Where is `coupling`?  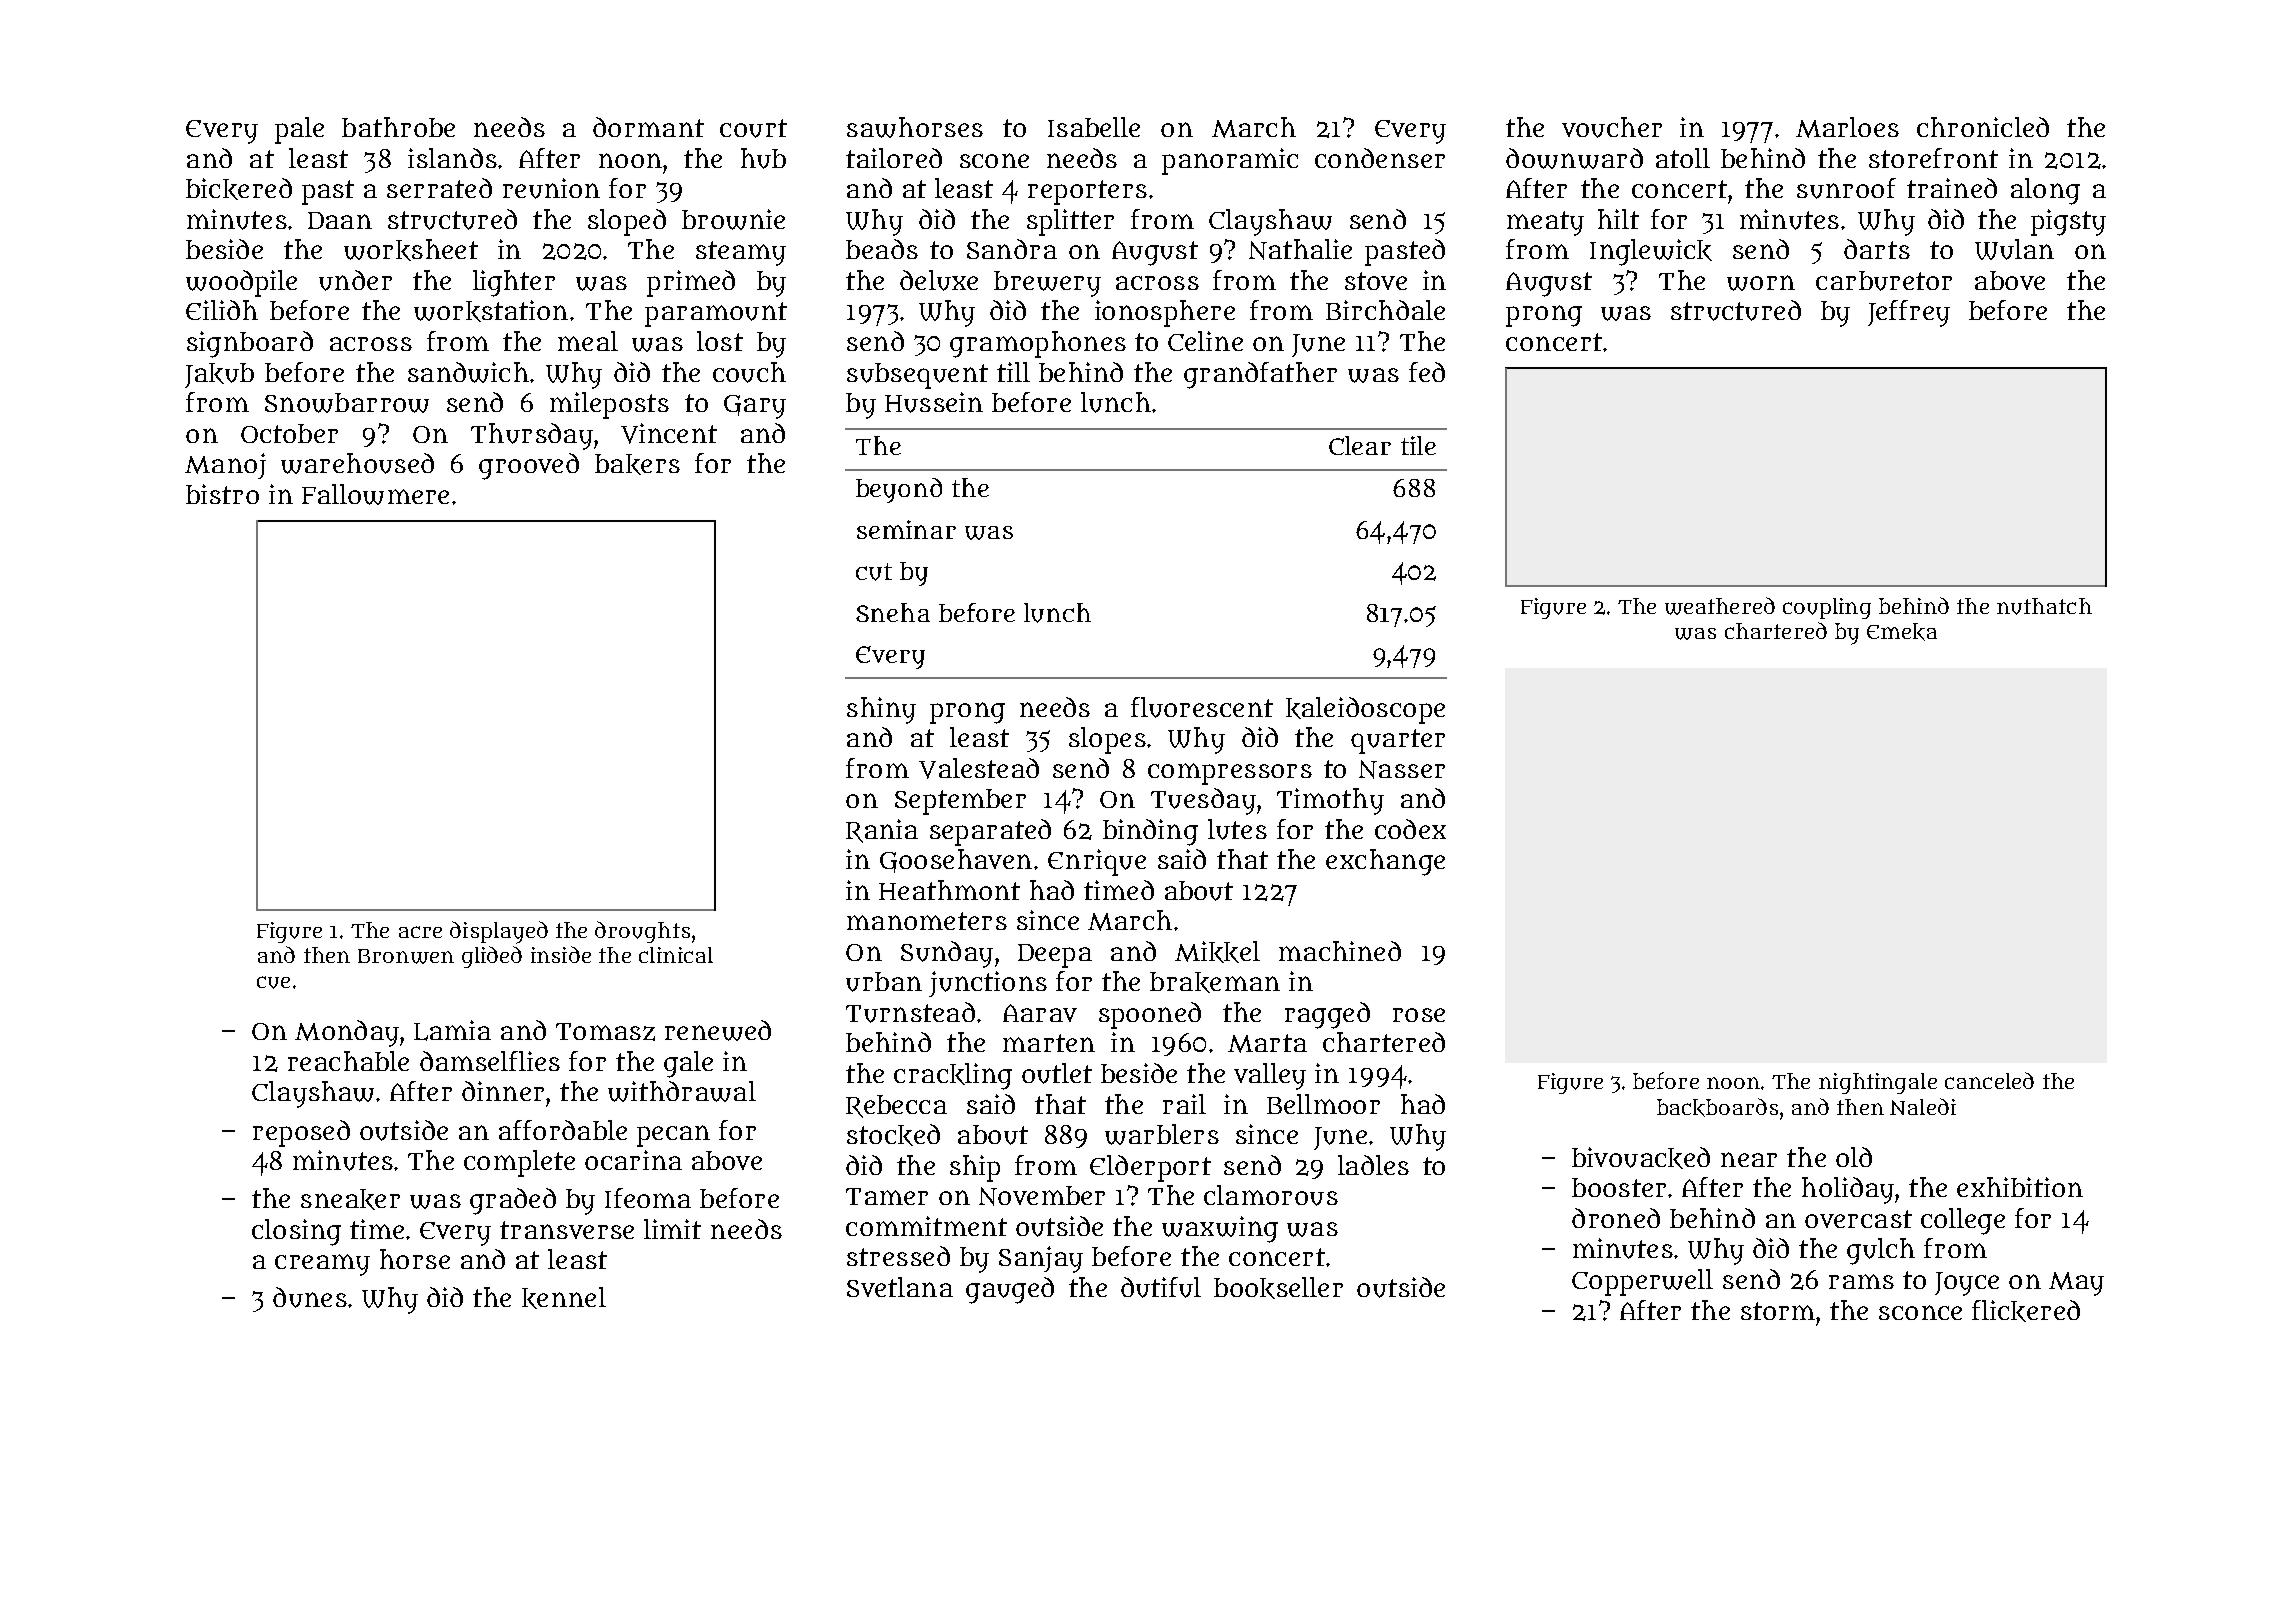 coupling is located at coordinates (1827, 608).
